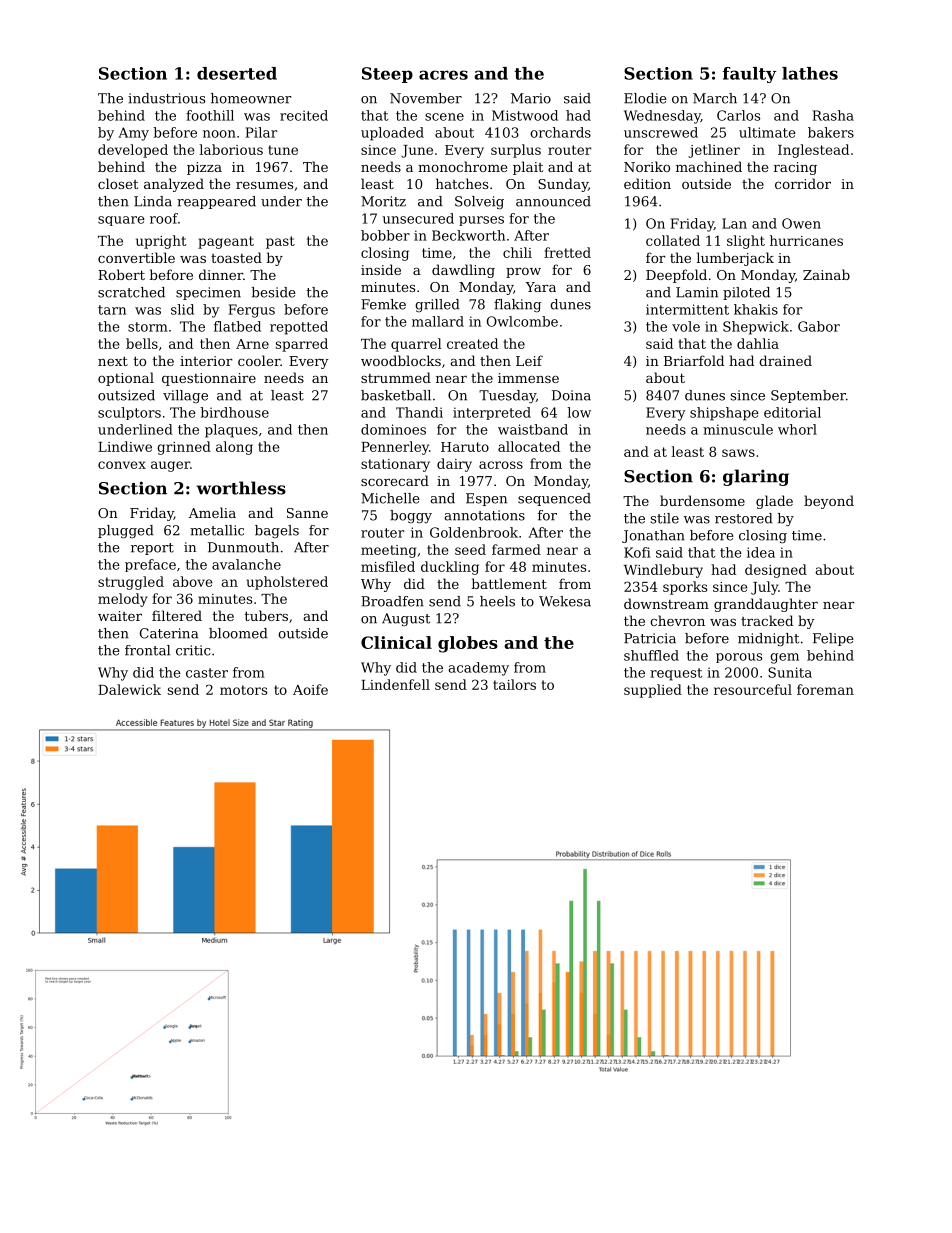  I want to click on Broadfen, so click(392, 601).
